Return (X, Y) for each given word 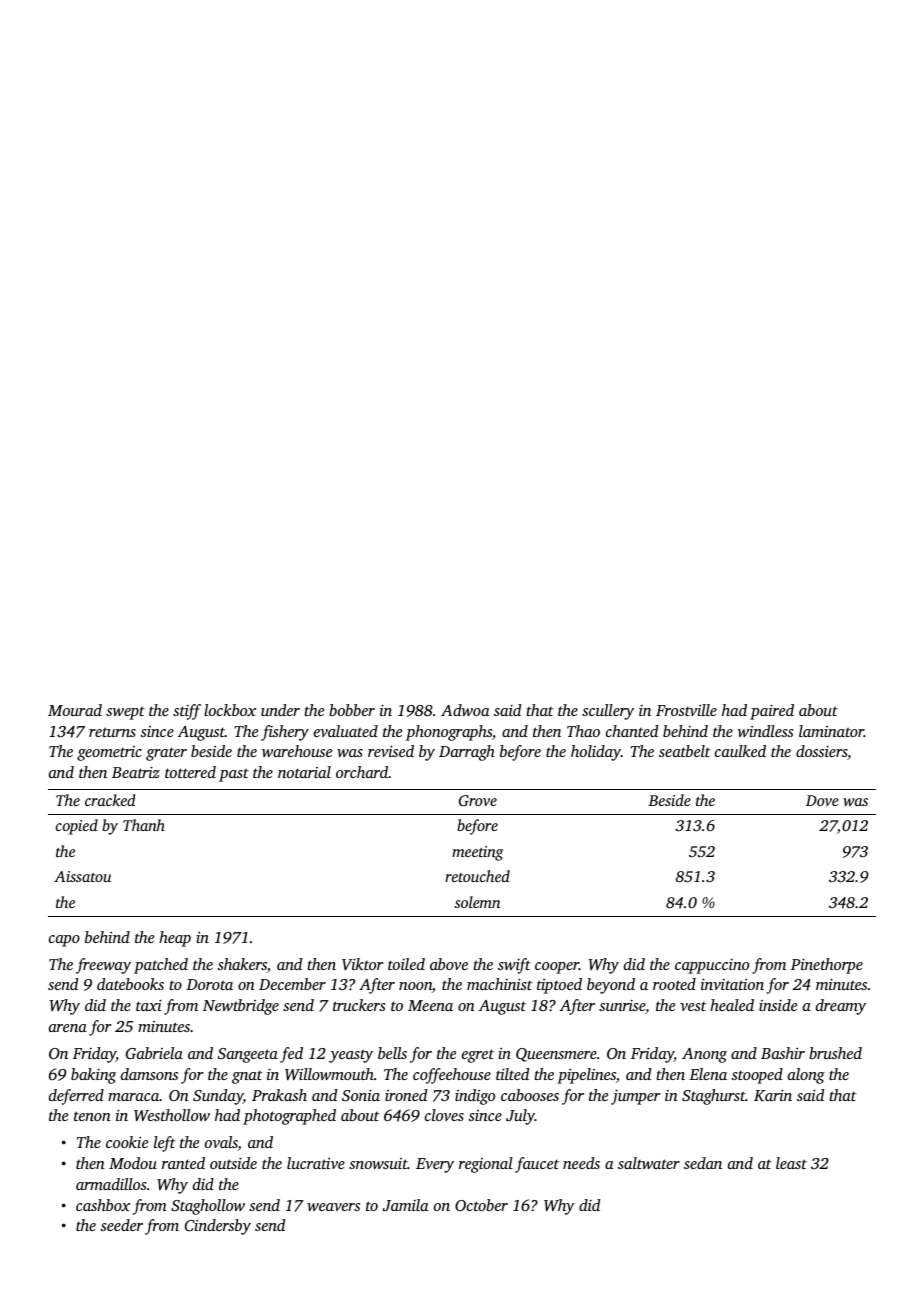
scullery (608, 712)
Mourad (75, 710)
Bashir (783, 1053)
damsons (149, 1074)
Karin (773, 1095)
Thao (583, 731)
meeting (477, 853)
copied (77, 827)
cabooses (530, 1095)
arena (68, 1028)
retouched (477, 876)
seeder (121, 1225)
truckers (359, 1005)
